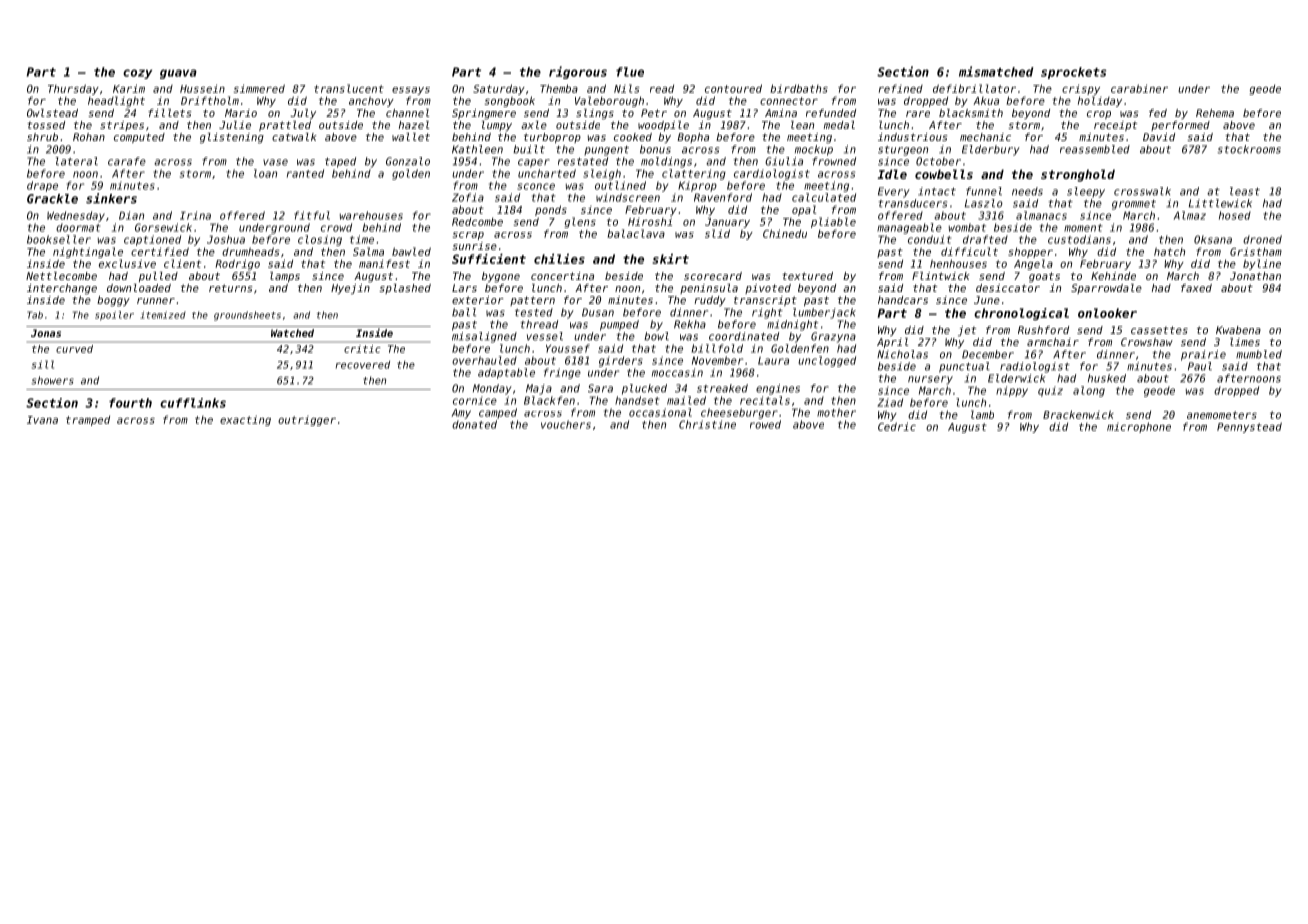  What do you see at coordinates (88, 420) in the page?
I see `tramped` at bounding box center [88, 420].
